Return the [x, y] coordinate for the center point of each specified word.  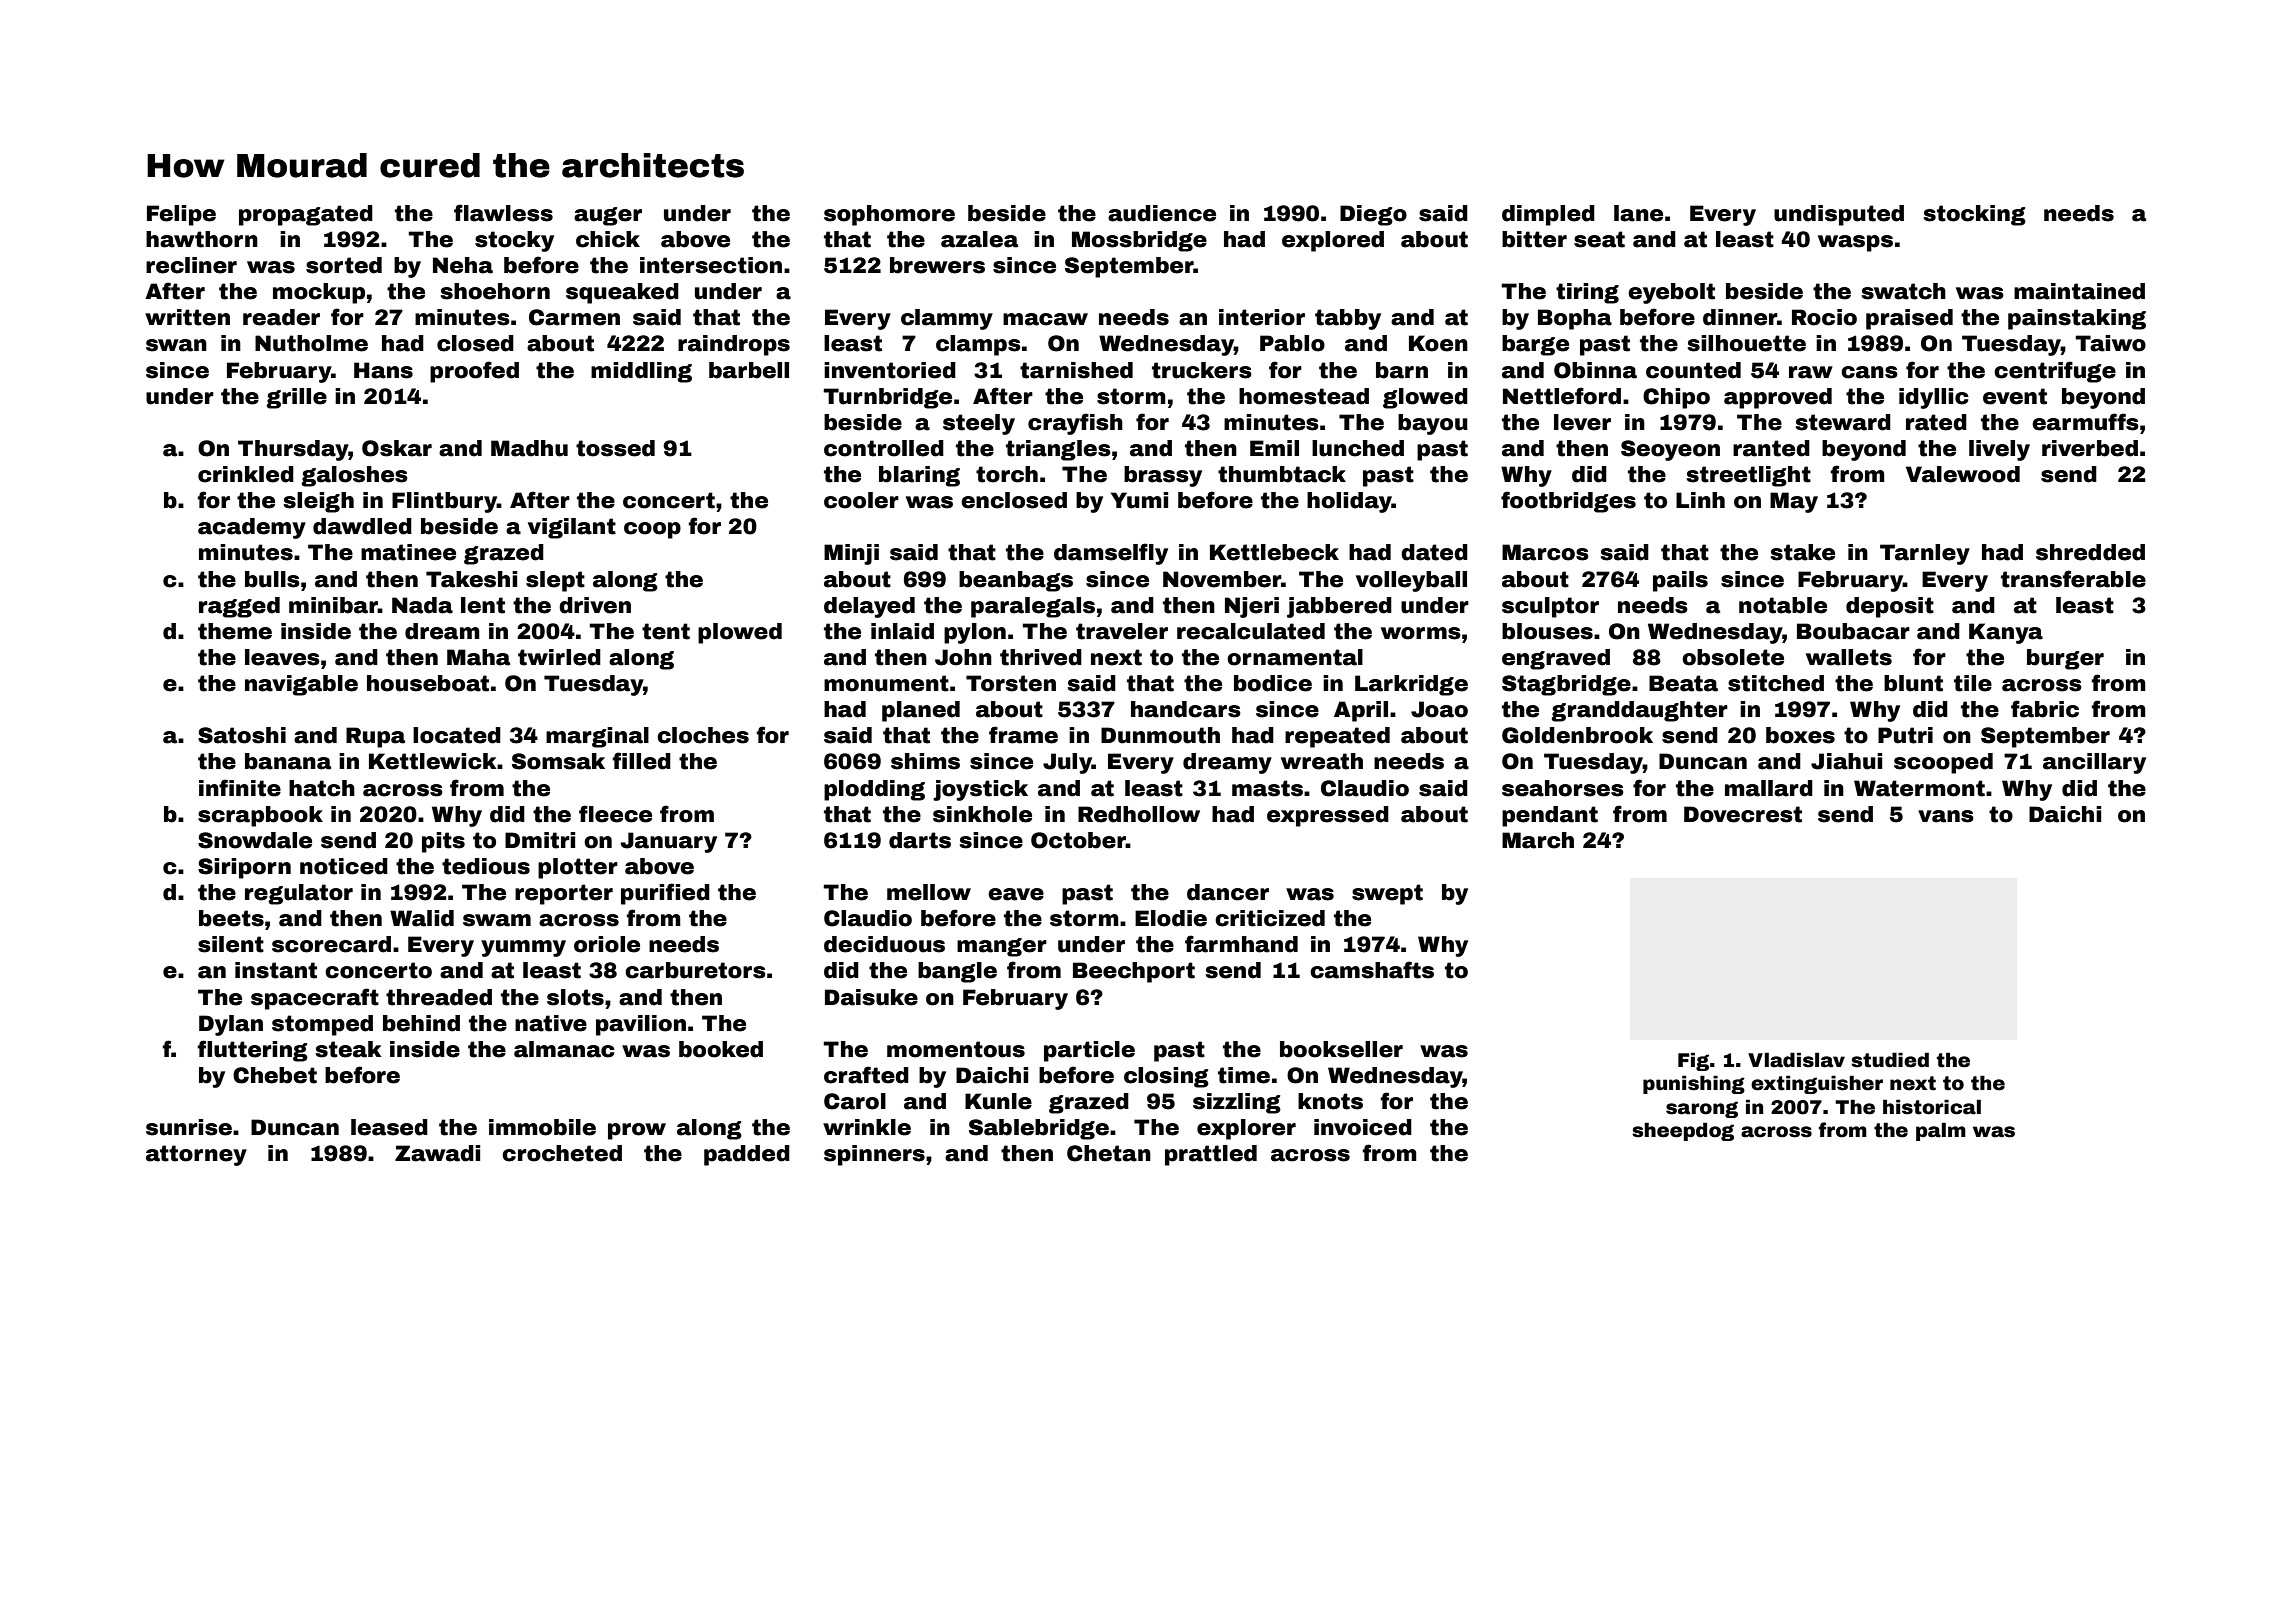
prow [637, 1131]
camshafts [1372, 970]
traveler [1122, 631]
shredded [2090, 552]
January [669, 842]
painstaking [2077, 319]
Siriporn [244, 868]
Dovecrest [1743, 814]
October [1078, 840]
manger [1002, 947]
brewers [937, 265]
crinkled [246, 474]
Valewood [1963, 474]
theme [235, 631]
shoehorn [495, 291]
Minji [851, 554]
